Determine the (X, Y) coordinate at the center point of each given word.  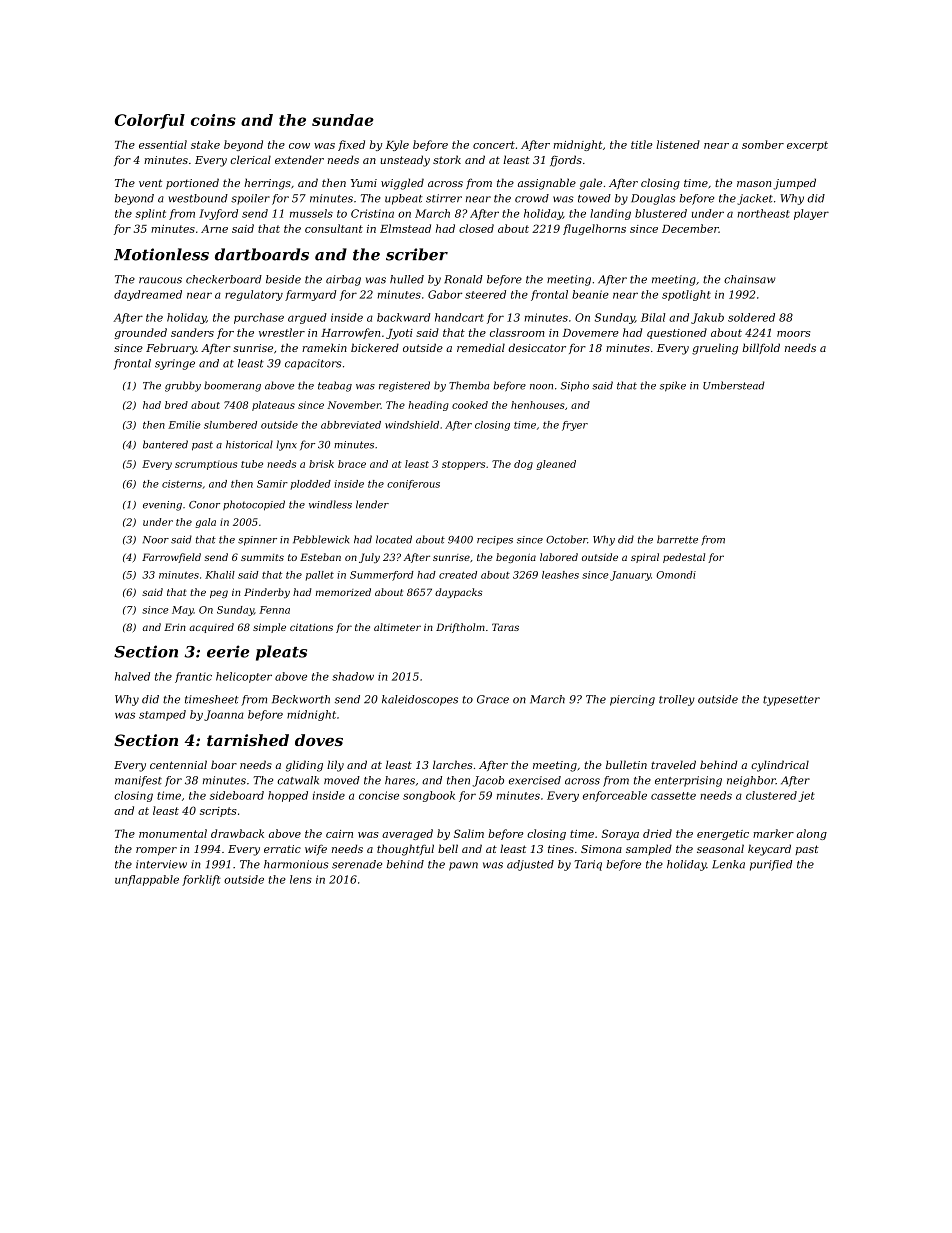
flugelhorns (594, 229)
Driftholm (460, 628)
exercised (535, 780)
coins (213, 120)
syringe (175, 364)
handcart (459, 317)
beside (283, 279)
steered (485, 294)
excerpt (807, 146)
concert (494, 145)
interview (161, 864)
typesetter (791, 701)
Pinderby (267, 593)
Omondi (676, 575)
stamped (162, 715)
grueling (715, 349)
